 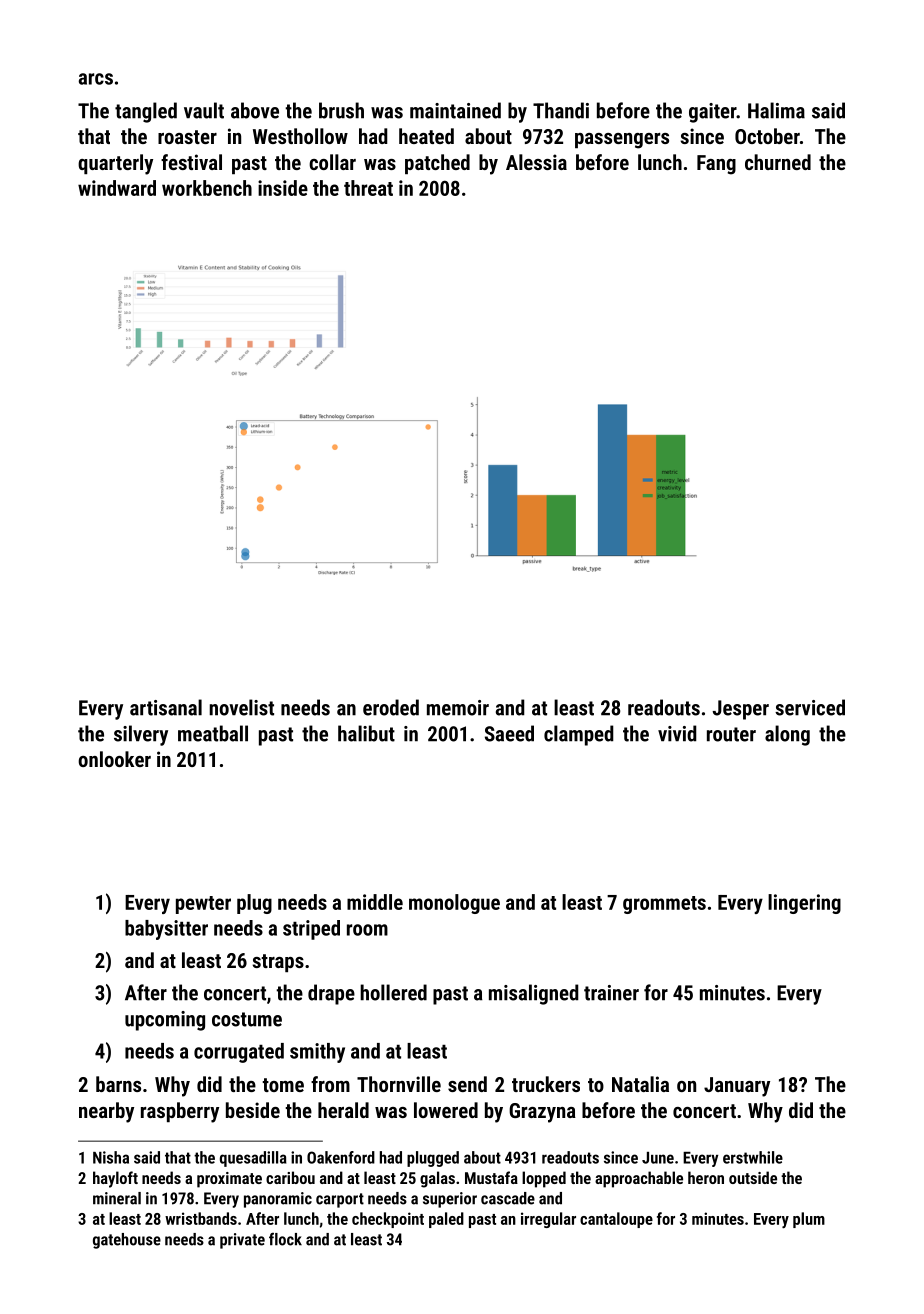 I want to click on onlooker, so click(x=114, y=759).
